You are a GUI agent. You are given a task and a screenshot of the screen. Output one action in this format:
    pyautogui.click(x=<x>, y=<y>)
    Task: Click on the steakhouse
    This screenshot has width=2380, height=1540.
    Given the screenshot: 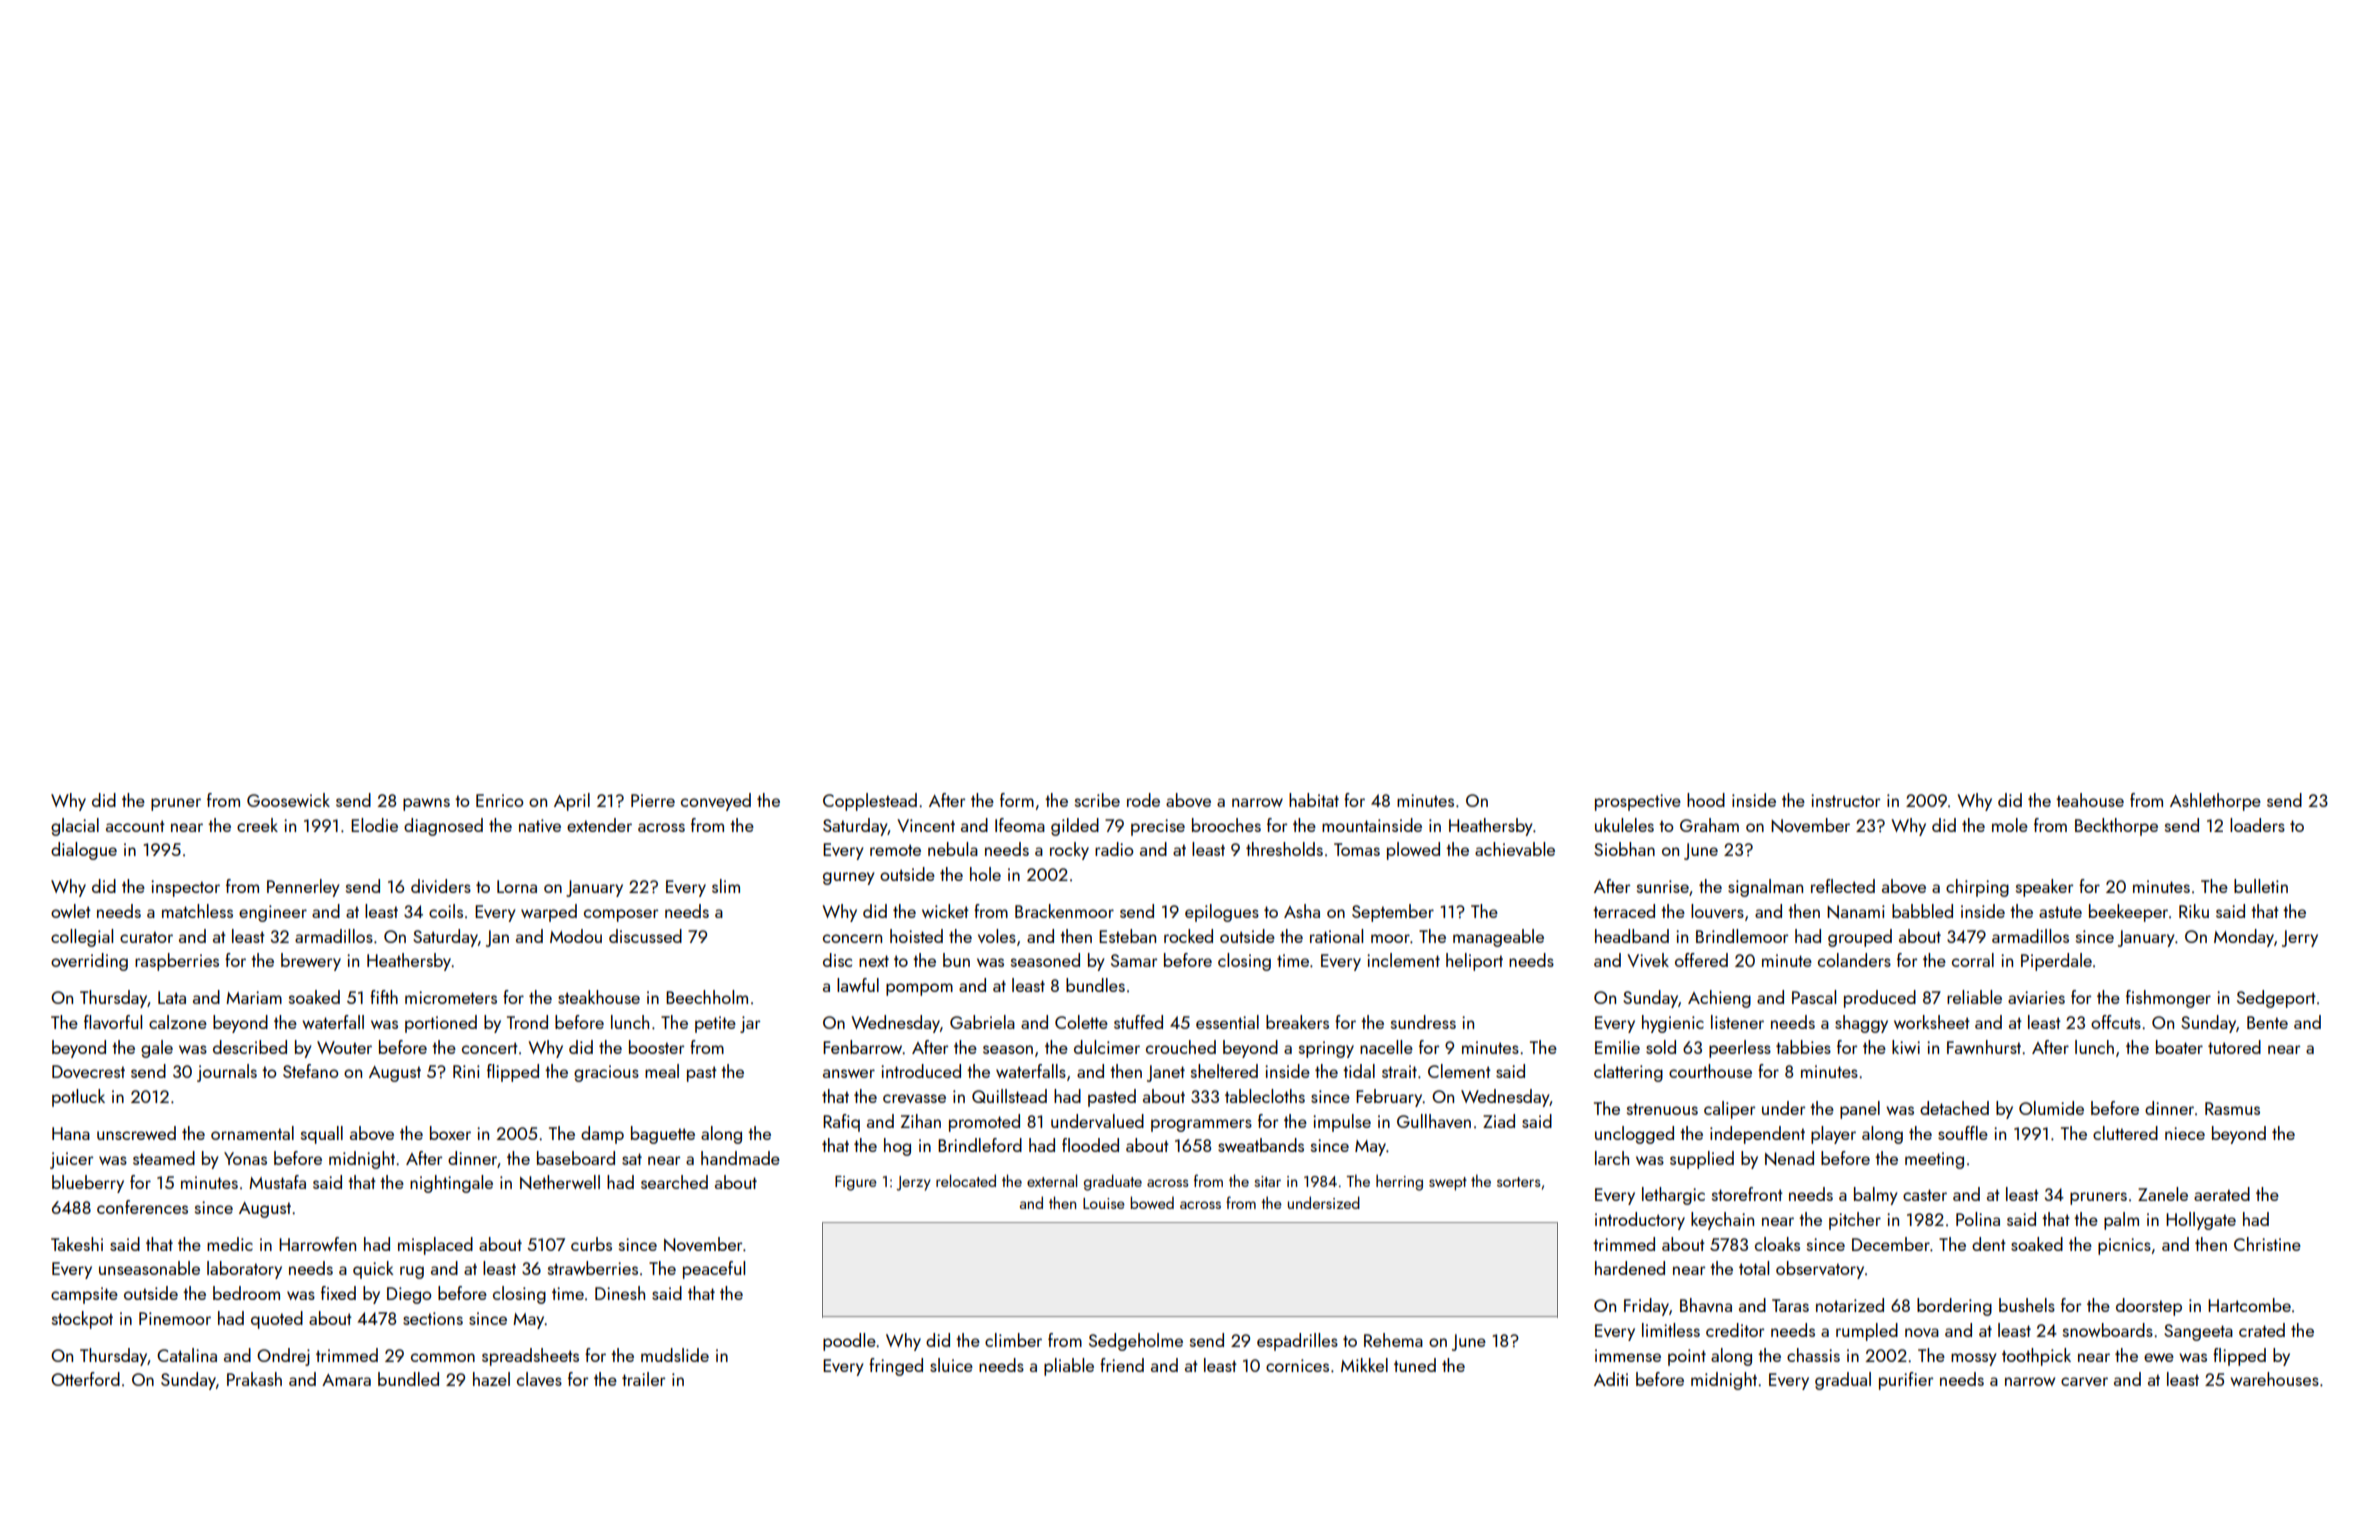 What is the action you would take?
    pyautogui.click(x=599, y=997)
